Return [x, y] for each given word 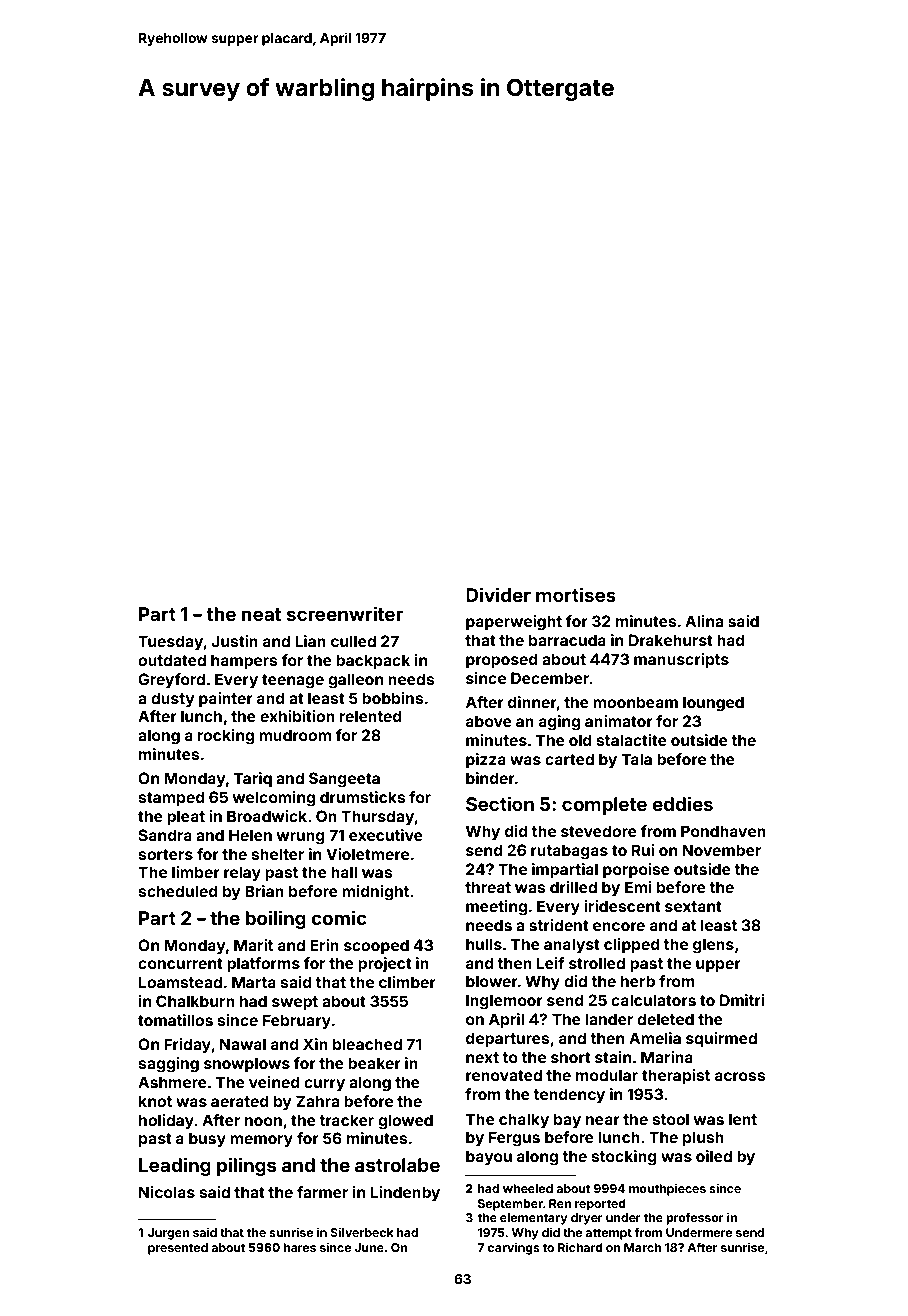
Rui [642, 850]
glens [713, 946]
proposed [502, 660]
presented [178, 1249]
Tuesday [171, 643]
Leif [551, 963]
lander [609, 1019]
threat [488, 887]
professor [695, 1218]
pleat [186, 817]
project [385, 964]
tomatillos [175, 1020]
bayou [489, 1158]
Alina [704, 621]
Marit [253, 945]
